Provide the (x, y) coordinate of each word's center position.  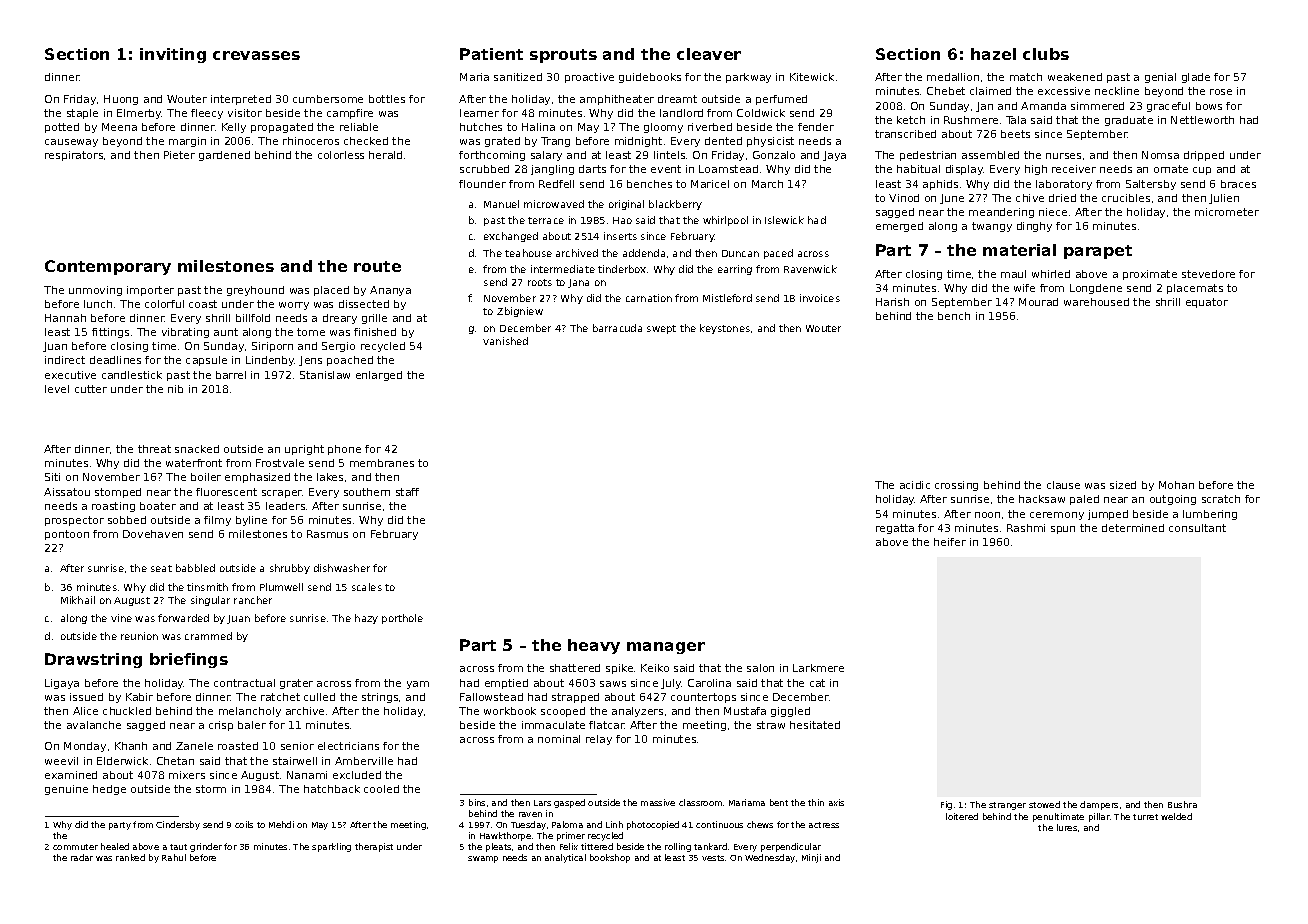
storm (211, 789)
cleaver (709, 54)
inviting (173, 55)
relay (599, 740)
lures (1067, 827)
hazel (993, 54)
